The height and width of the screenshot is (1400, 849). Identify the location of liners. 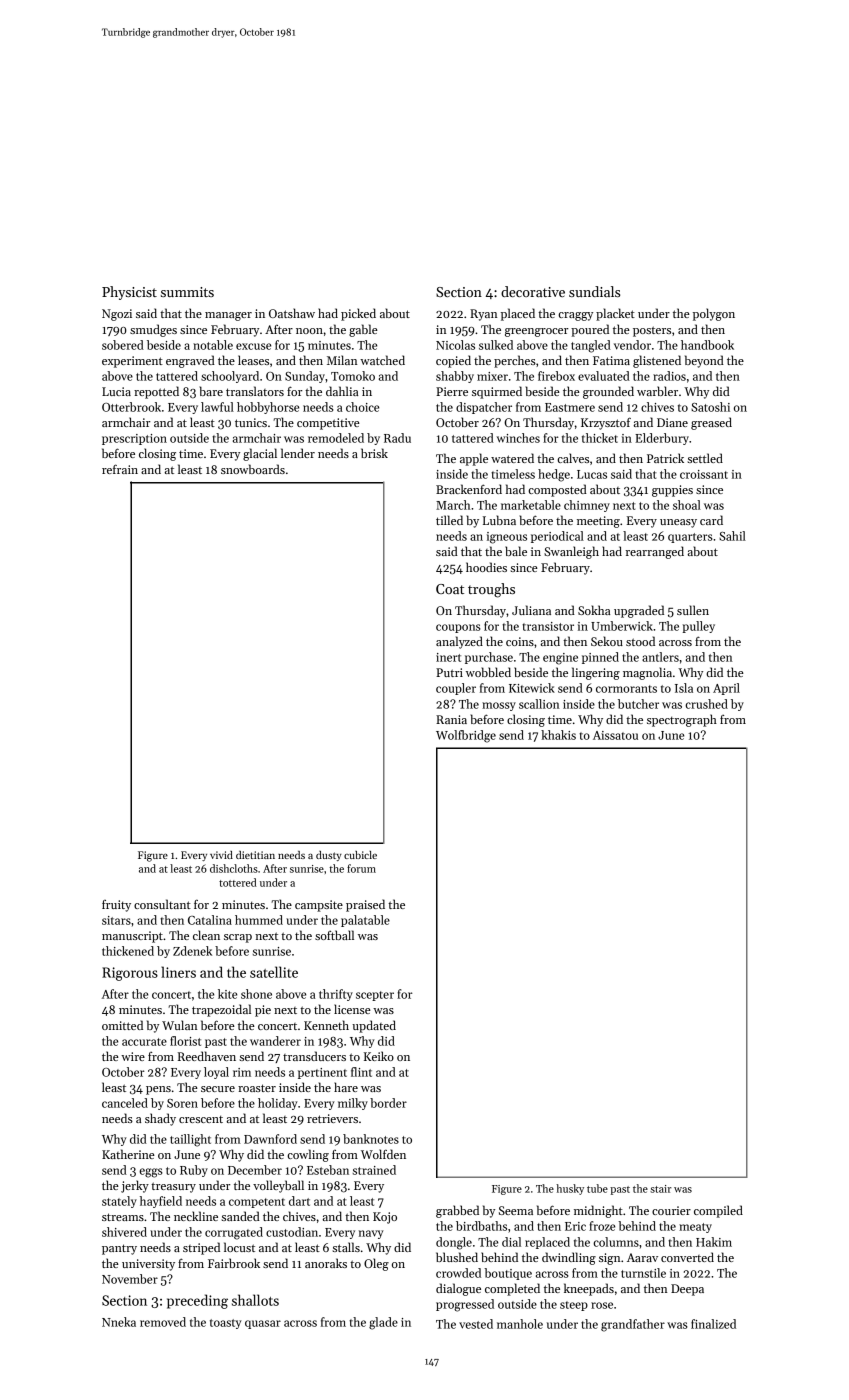
(178, 972).
